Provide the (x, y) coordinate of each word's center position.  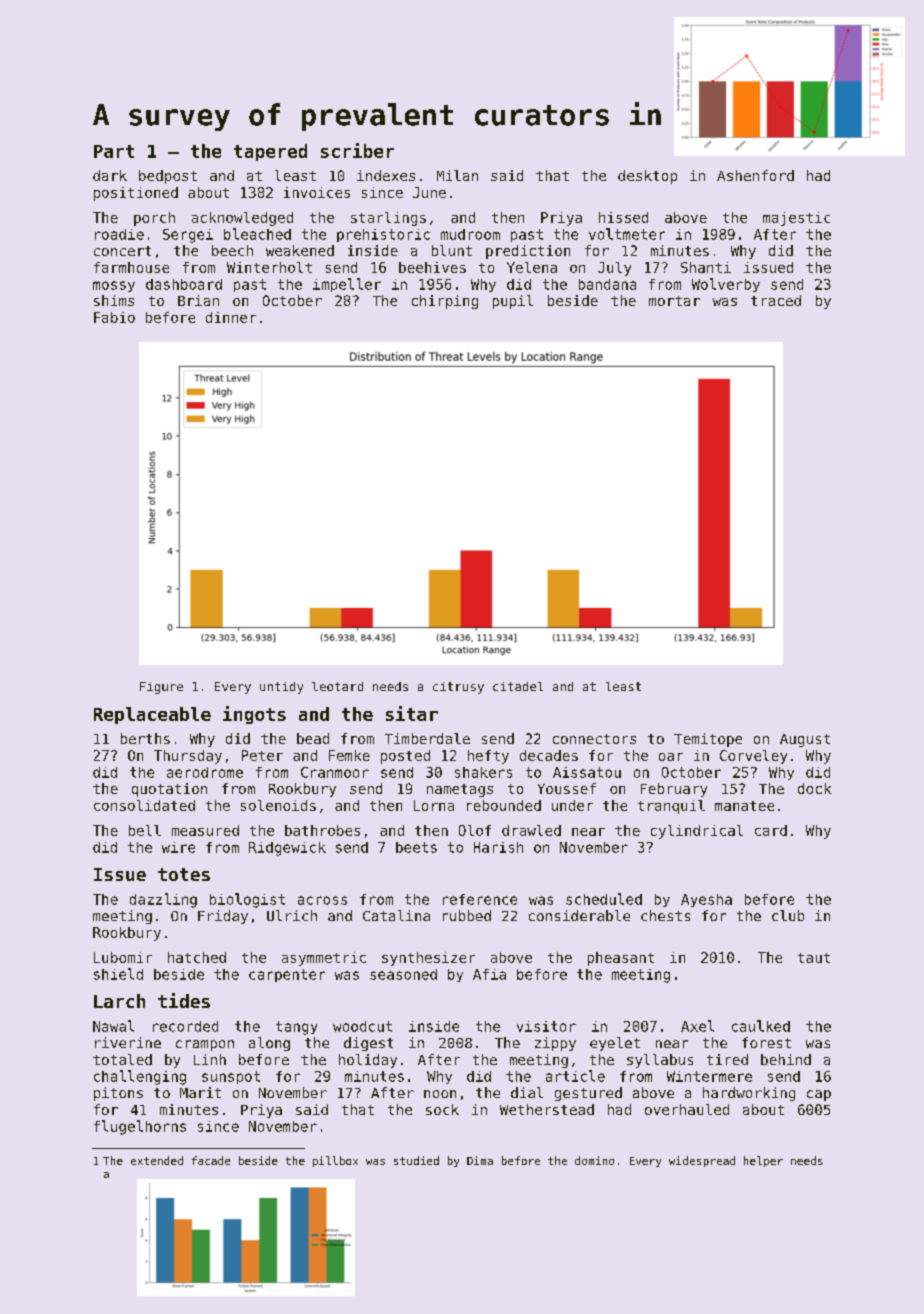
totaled (122, 1059)
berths (145, 738)
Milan (457, 175)
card (771, 830)
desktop (647, 177)
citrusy (458, 688)
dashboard (184, 284)
